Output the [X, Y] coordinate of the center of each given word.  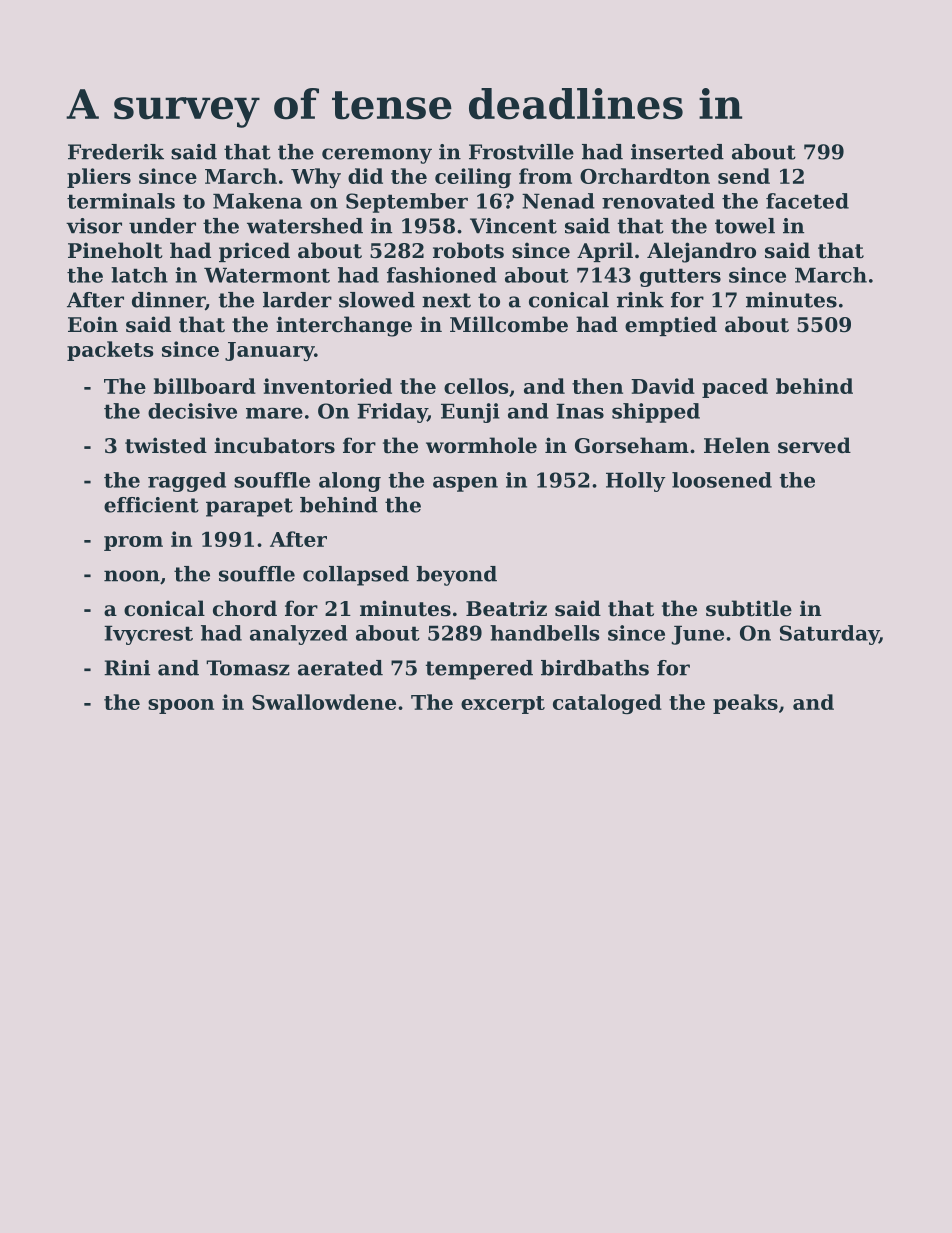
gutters [680, 277]
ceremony [377, 156]
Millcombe [509, 324]
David [663, 386]
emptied [671, 326]
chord [245, 608]
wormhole [481, 445]
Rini [127, 668]
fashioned [442, 275]
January [269, 351]
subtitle [749, 608]
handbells [545, 633]
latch [139, 275]
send [744, 176]
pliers [99, 178]
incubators [274, 445]
